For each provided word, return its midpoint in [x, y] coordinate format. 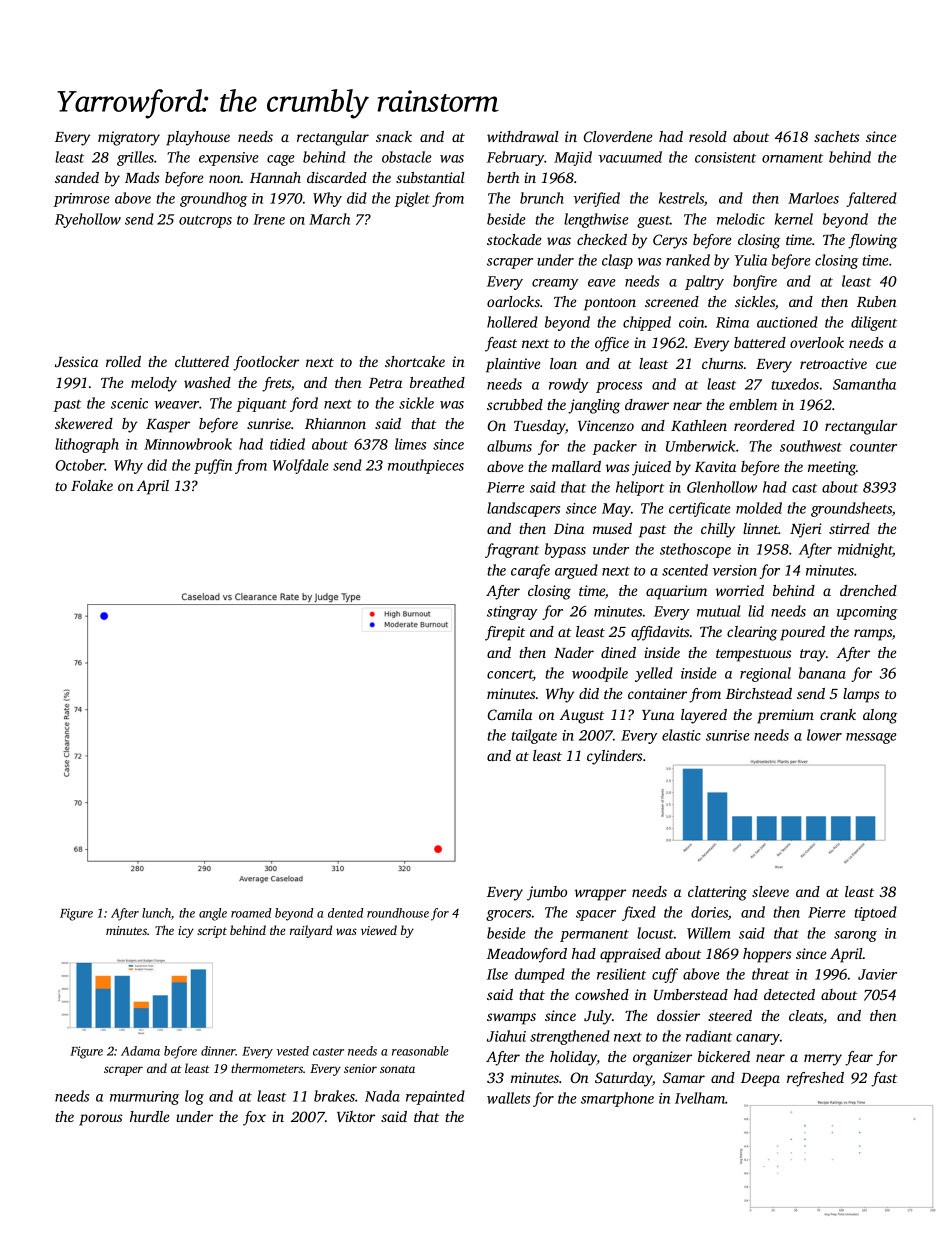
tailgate [534, 736]
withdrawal [523, 136]
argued [576, 571]
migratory [129, 138]
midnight [865, 550]
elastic [681, 735]
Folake [92, 485]
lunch [156, 913]
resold [708, 136]
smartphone [617, 1099]
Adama [140, 1051]
